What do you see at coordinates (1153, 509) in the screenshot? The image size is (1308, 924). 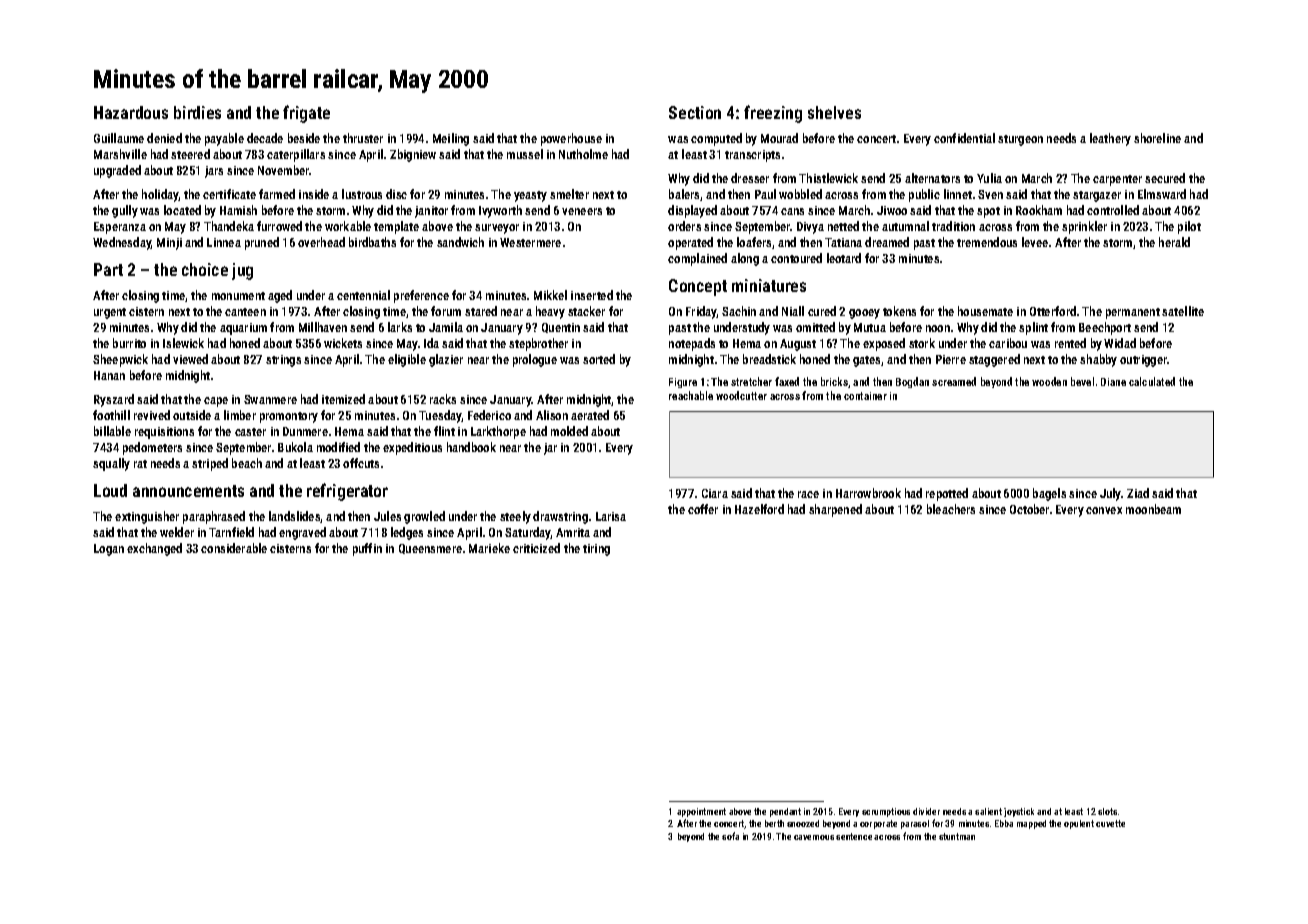 I see `moonbeam` at bounding box center [1153, 509].
